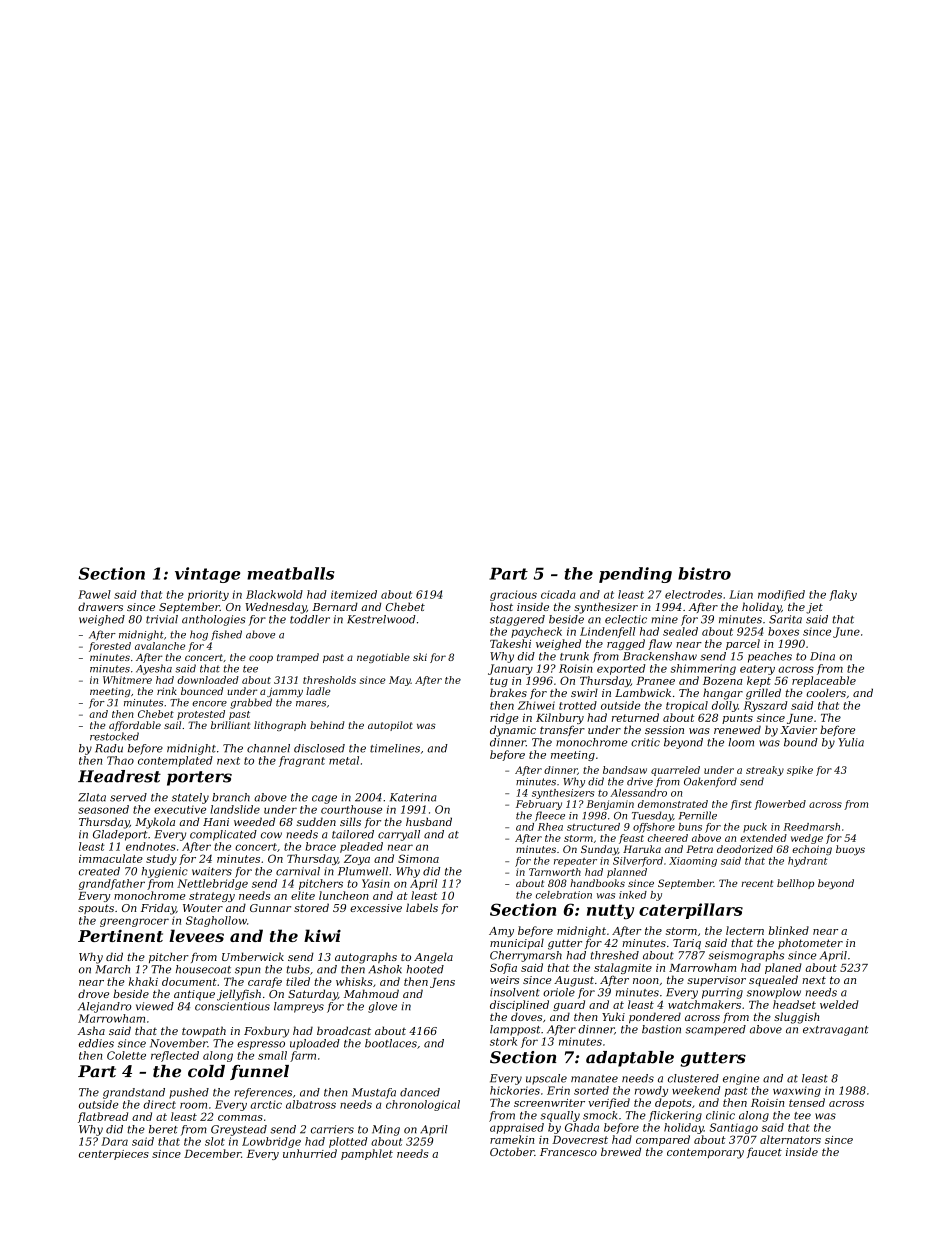 Image resolution: width=952 pixels, height=1233 pixels. I want to click on immaculate, so click(111, 858).
